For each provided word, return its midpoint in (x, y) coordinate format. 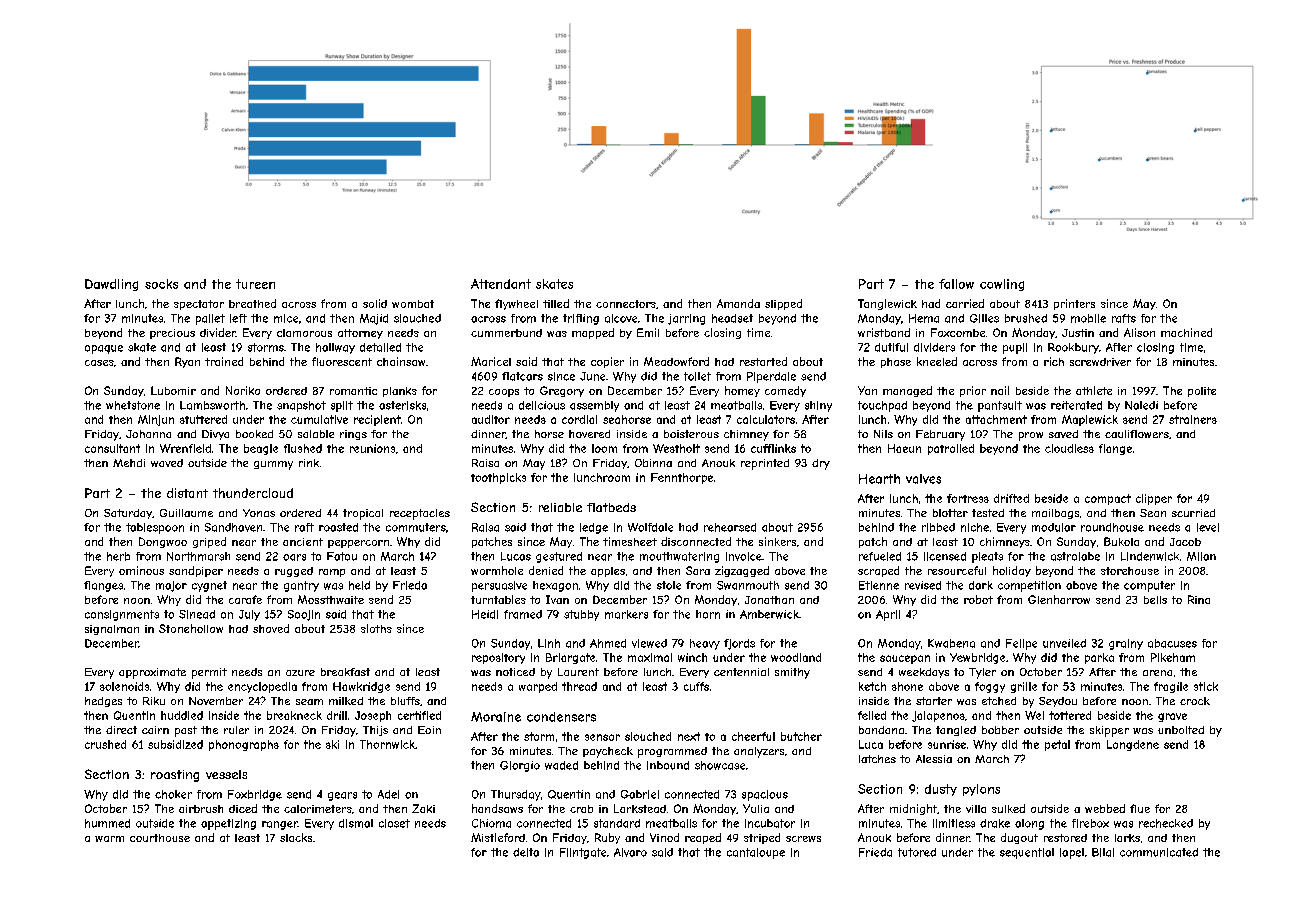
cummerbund (506, 333)
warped (538, 687)
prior (973, 391)
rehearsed (730, 527)
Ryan (187, 362)
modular (1054, 527)
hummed (107, 823)
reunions (372, 448)
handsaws (497, 808)
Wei (1034, 715)
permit (209, 673)
